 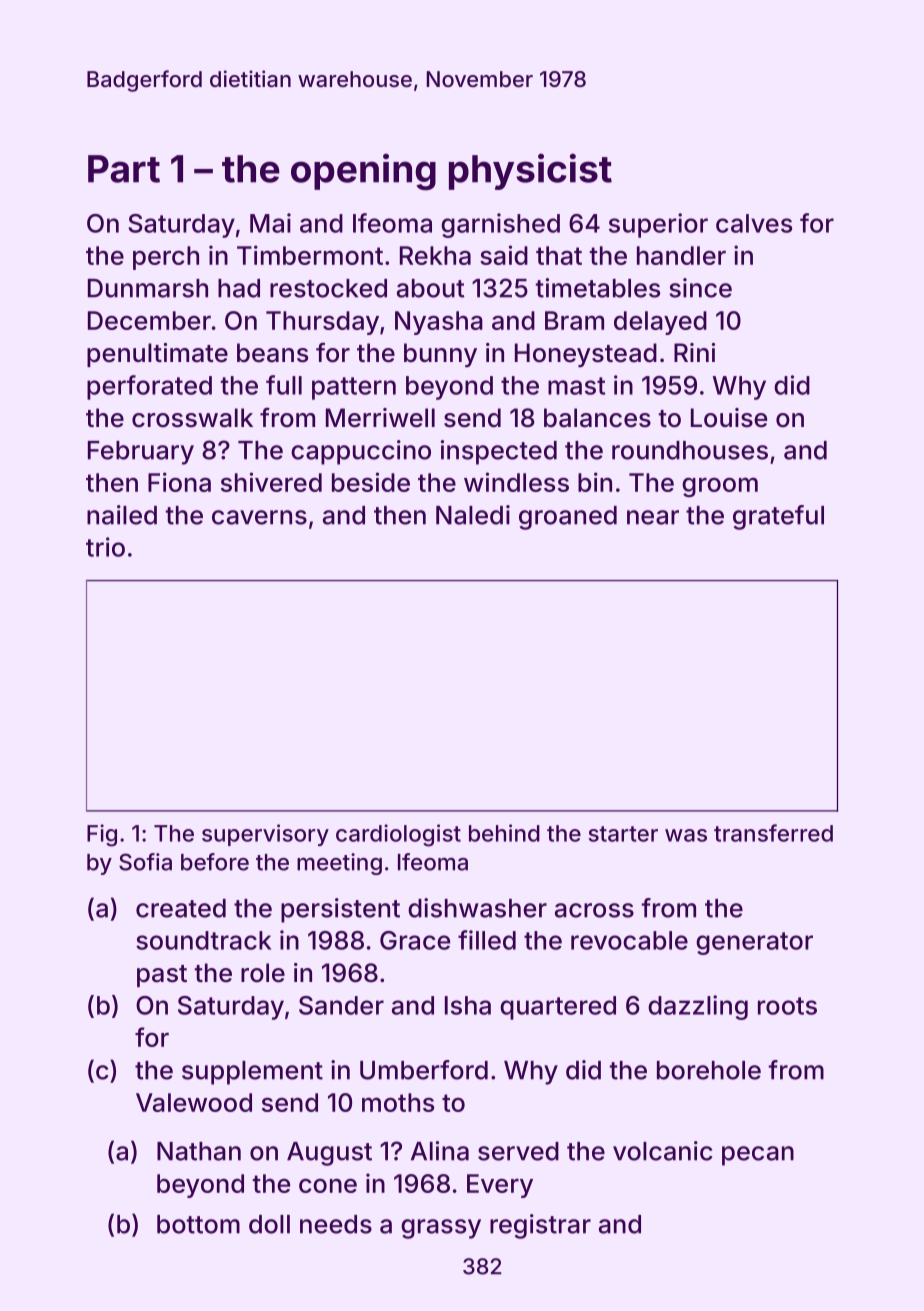 What do you see at coordinates (504, 833) in the document?
I see `behind` at bounding box center [504, 833].
